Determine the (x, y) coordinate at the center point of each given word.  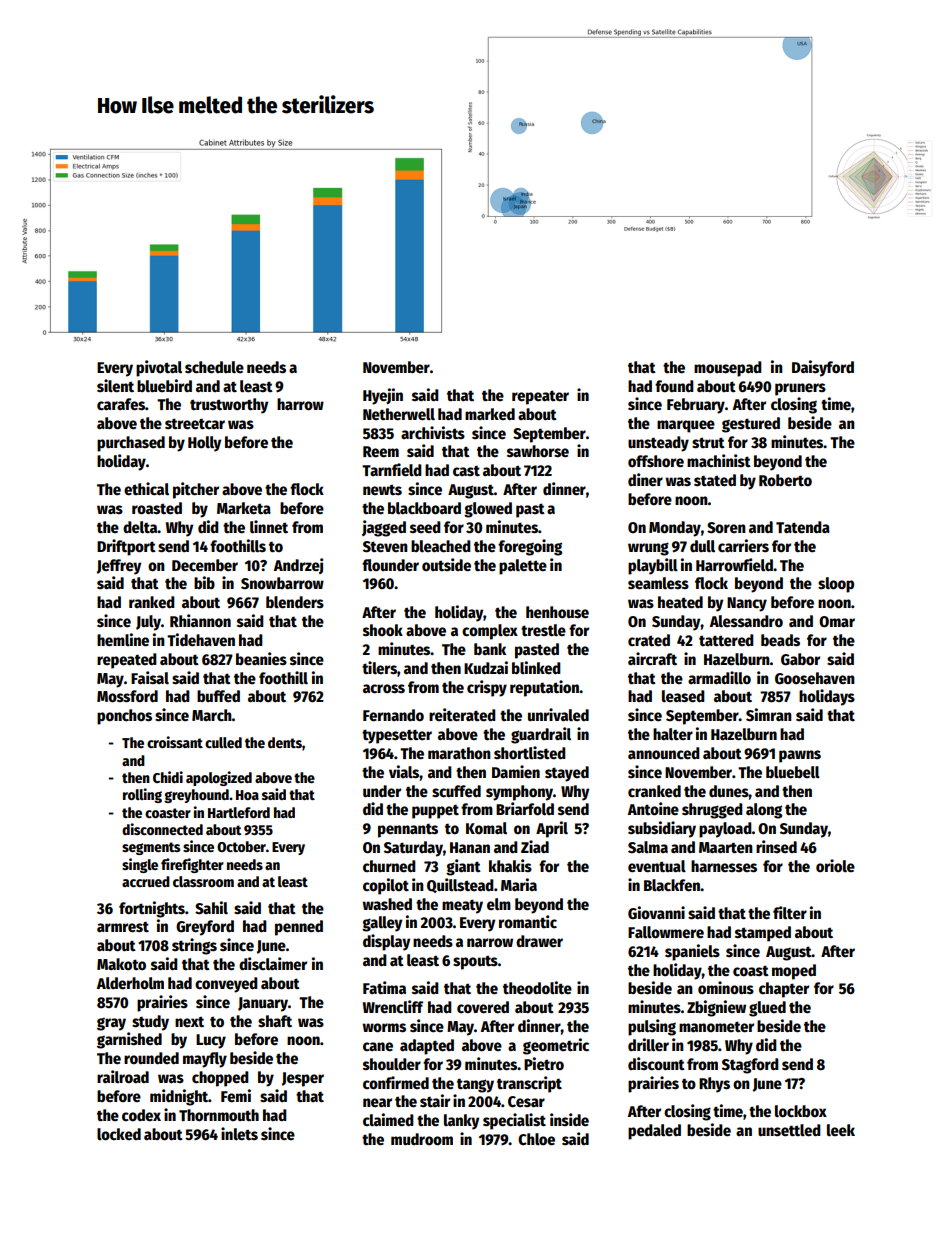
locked (119, 1134)
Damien (516, 771)
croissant (175, 742)
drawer (539, 941)
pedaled (654, 1132)
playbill (653, 566)
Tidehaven (201, 640)
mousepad (728, 369)
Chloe (536, 1139)
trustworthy (229, 406)
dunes (729, 791)
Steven (385, 547)
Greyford (205, 928)
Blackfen (672, 885)
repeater (540, 397)
